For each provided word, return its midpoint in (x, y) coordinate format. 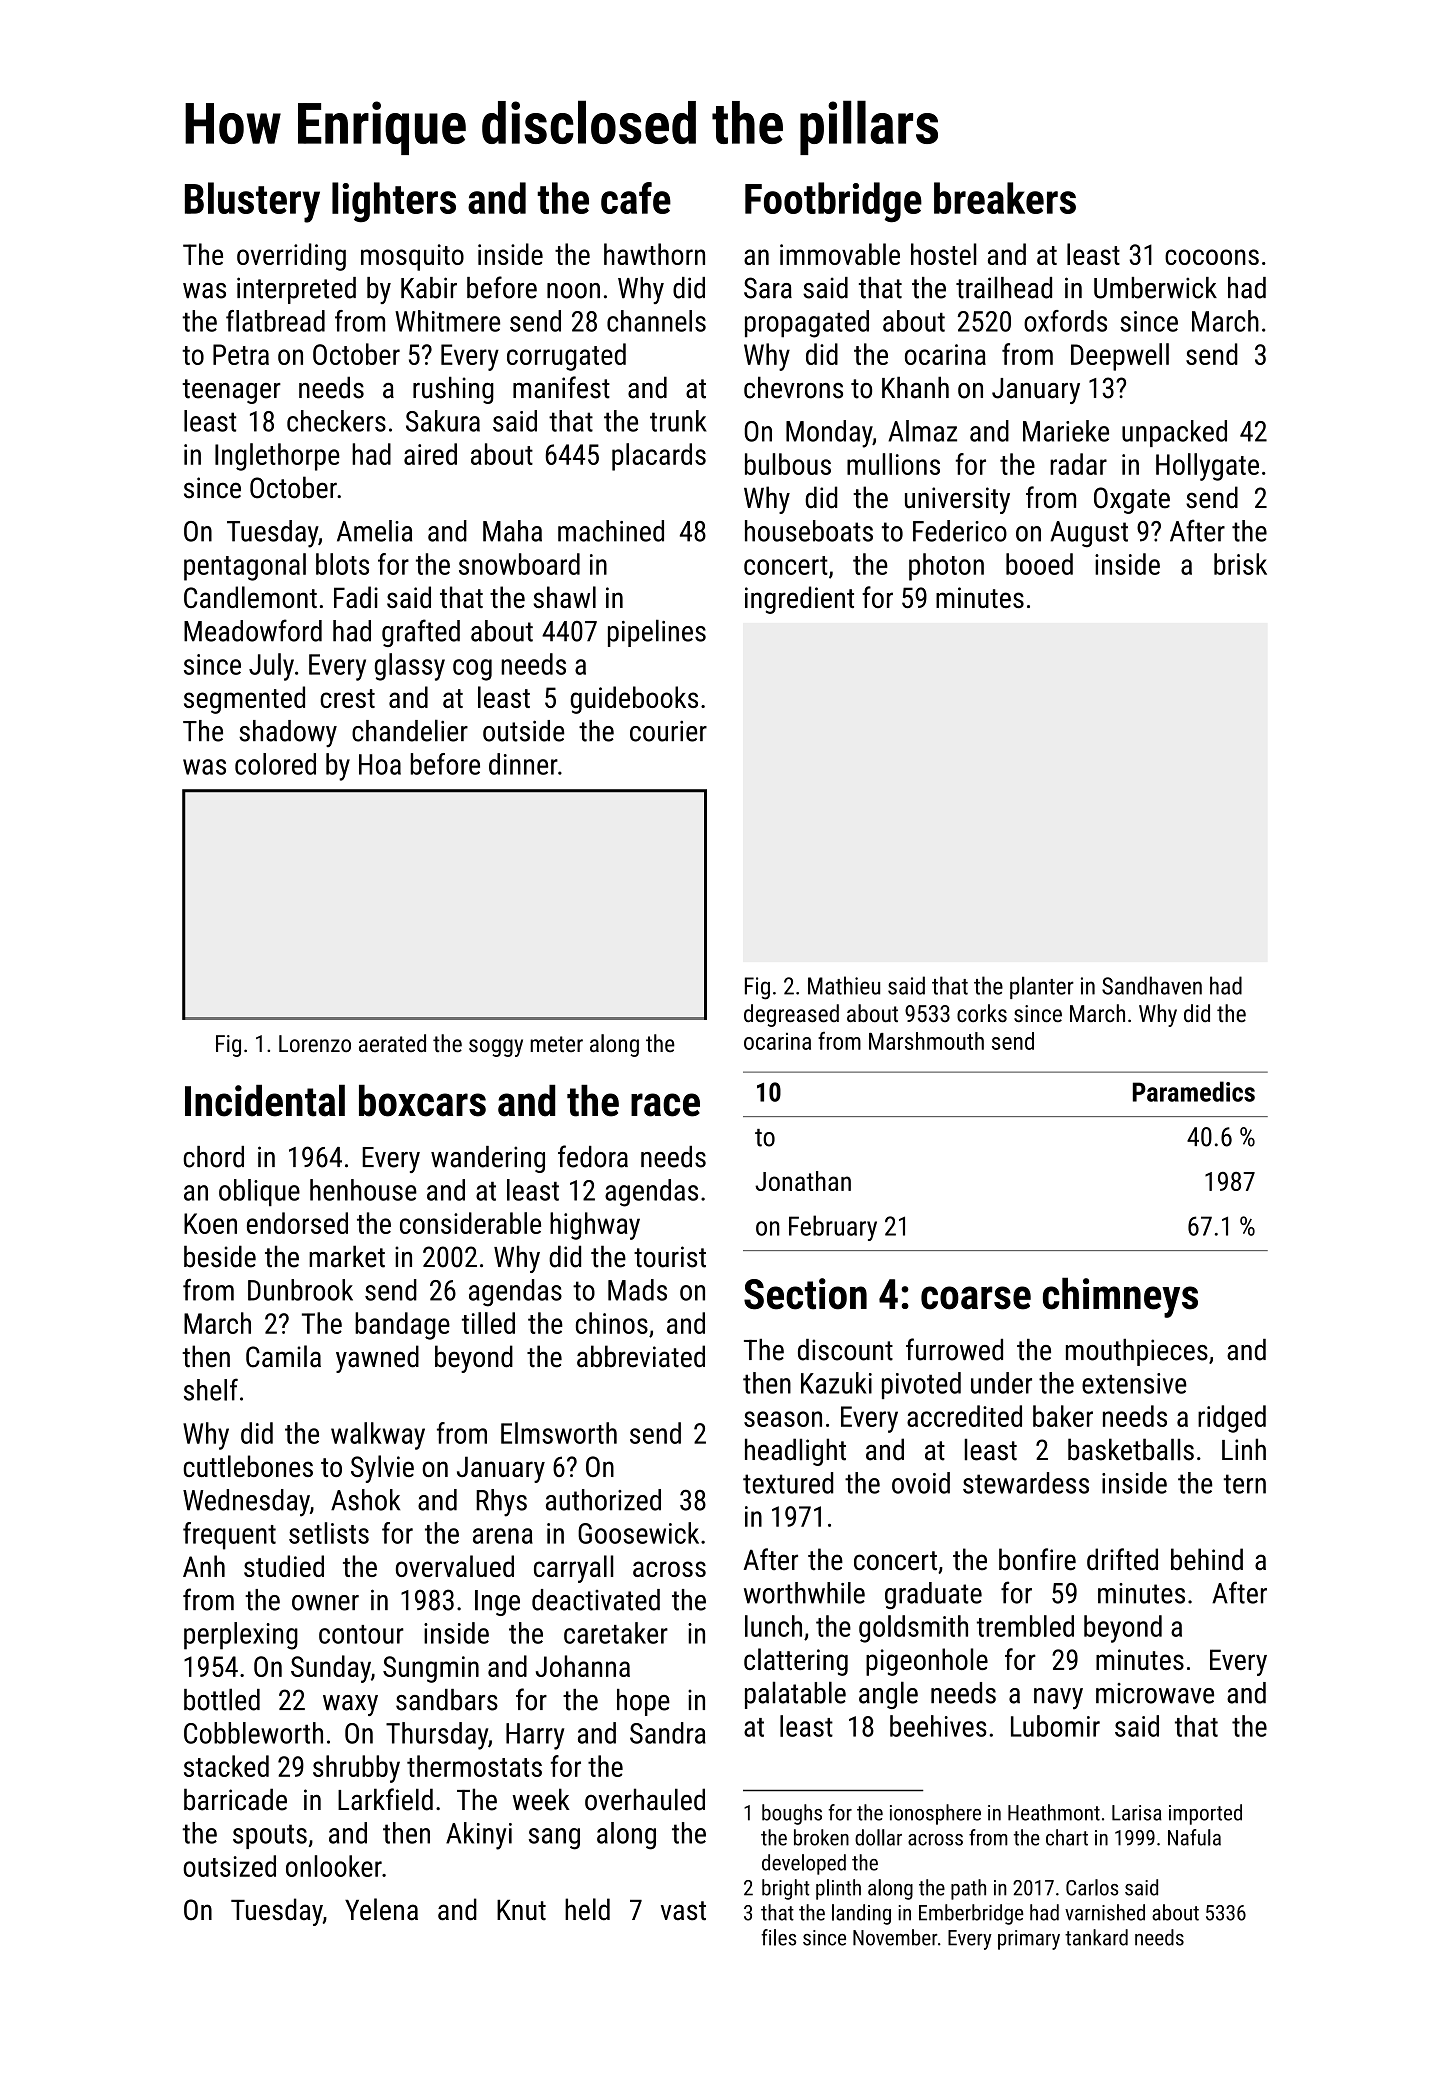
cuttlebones (248, 1466)
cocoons (1212, 257)
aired (430, 454)
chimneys (1120, 1297)
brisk (1240, 564)
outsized (229, 1866)
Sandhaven (1152, 985)
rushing (453, 390)
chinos (612, 1323)
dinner (523, 764)
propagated (807, 324)
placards (659, 457)
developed (804, 1864)
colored (275, 764)
